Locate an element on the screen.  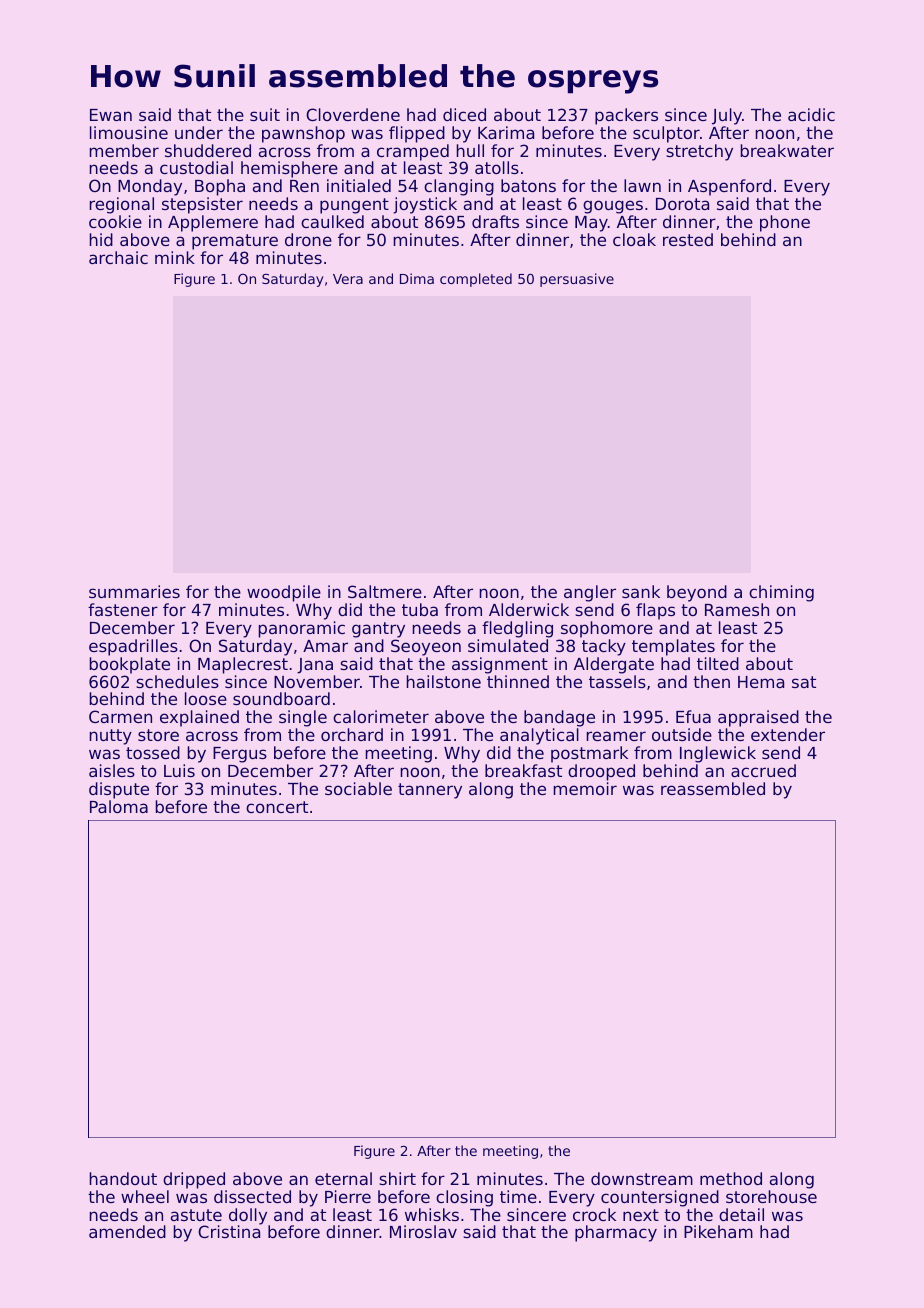
diced is located at coordinates (464, 114).
